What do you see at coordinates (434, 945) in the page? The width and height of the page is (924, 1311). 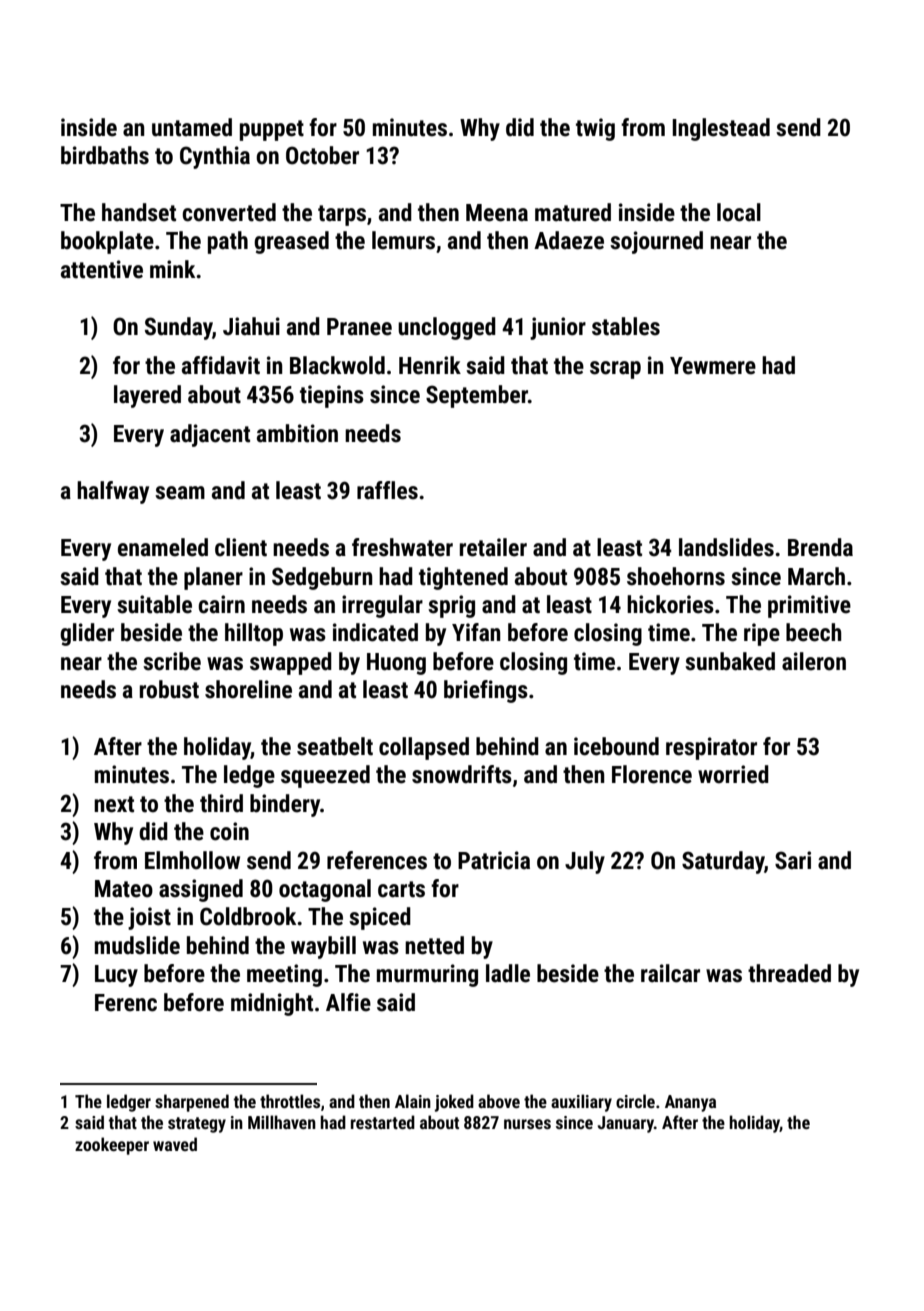 I see `netted` at bounding box center [434, 945].
